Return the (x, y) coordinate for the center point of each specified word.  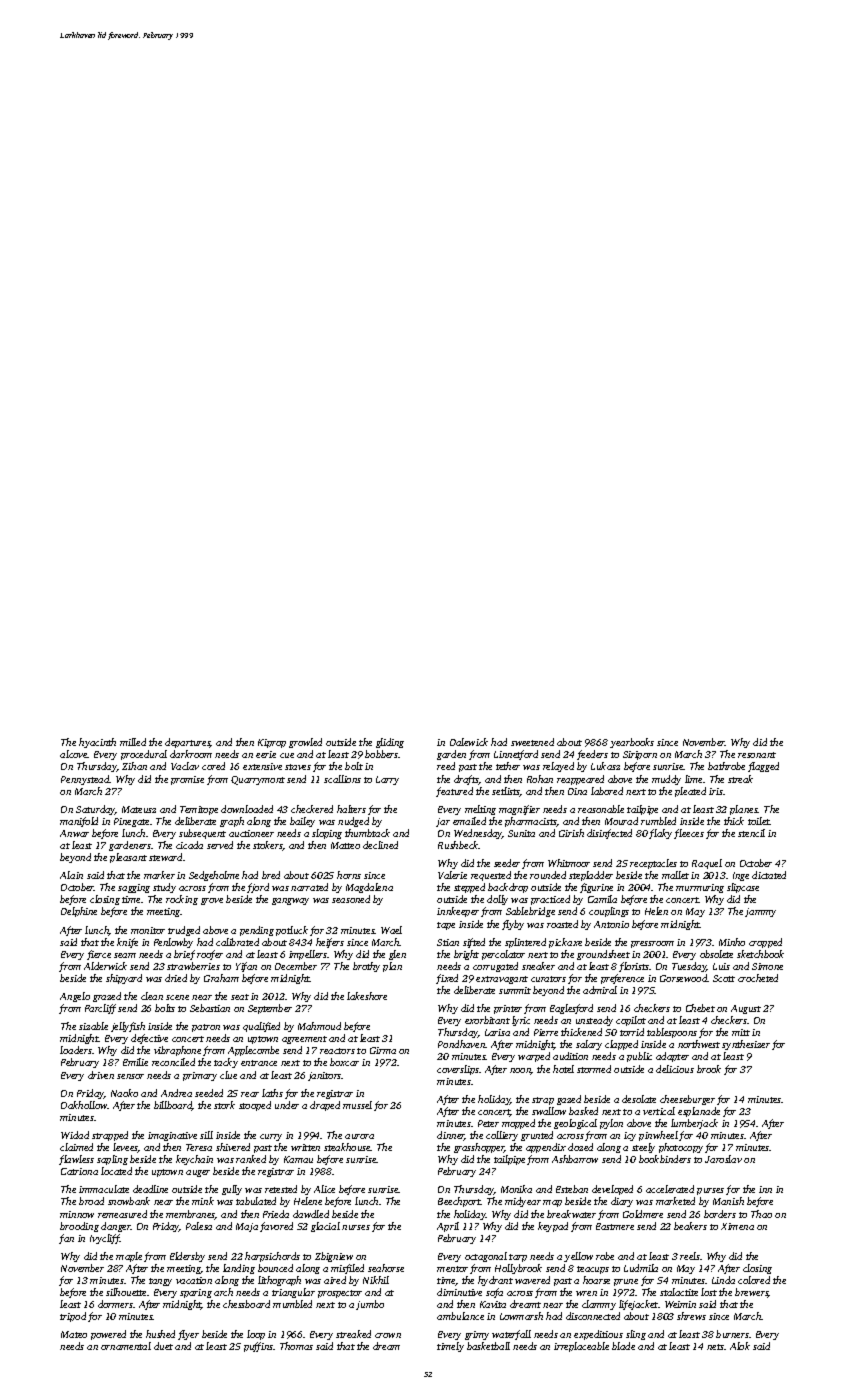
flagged (763, 767)
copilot (631, 1021)
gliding (390, 743)
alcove (74, 754)
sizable (93, 1026)
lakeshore (367, 996)
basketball (488, 1346)
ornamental (126, 1346)
